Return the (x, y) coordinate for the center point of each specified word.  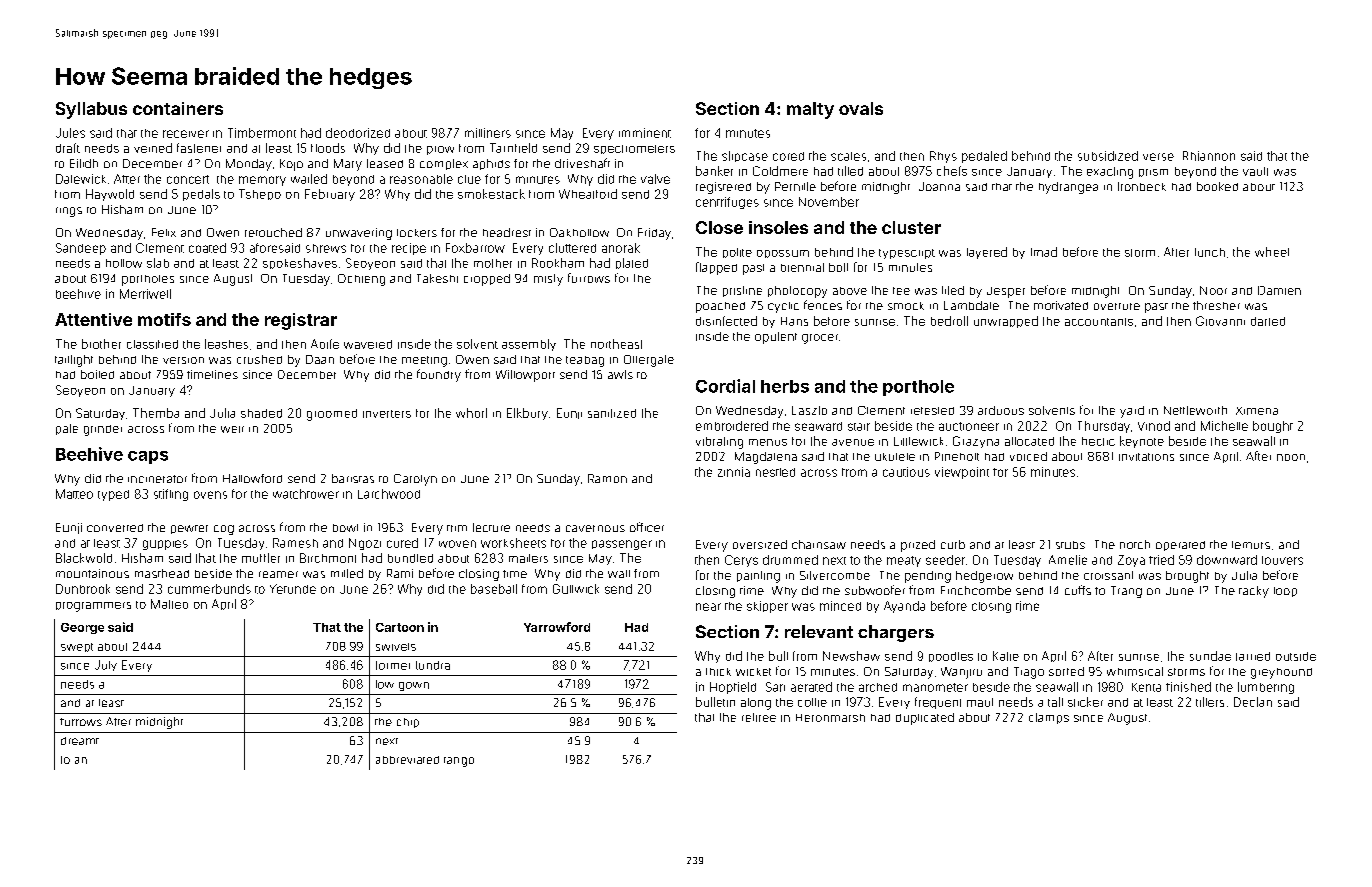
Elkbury (527, 414)
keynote (1142, 442)
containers (178, 108)
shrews (326, 248)
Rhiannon (1209, 156)
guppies (165, 545)
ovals (861, 108)
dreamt (80, 741)
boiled (97, 374)
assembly (529, 345)
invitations (1146, 457)
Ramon (607, 478)
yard (1132, 412)
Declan (1253, 702)
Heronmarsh (830, 718)
